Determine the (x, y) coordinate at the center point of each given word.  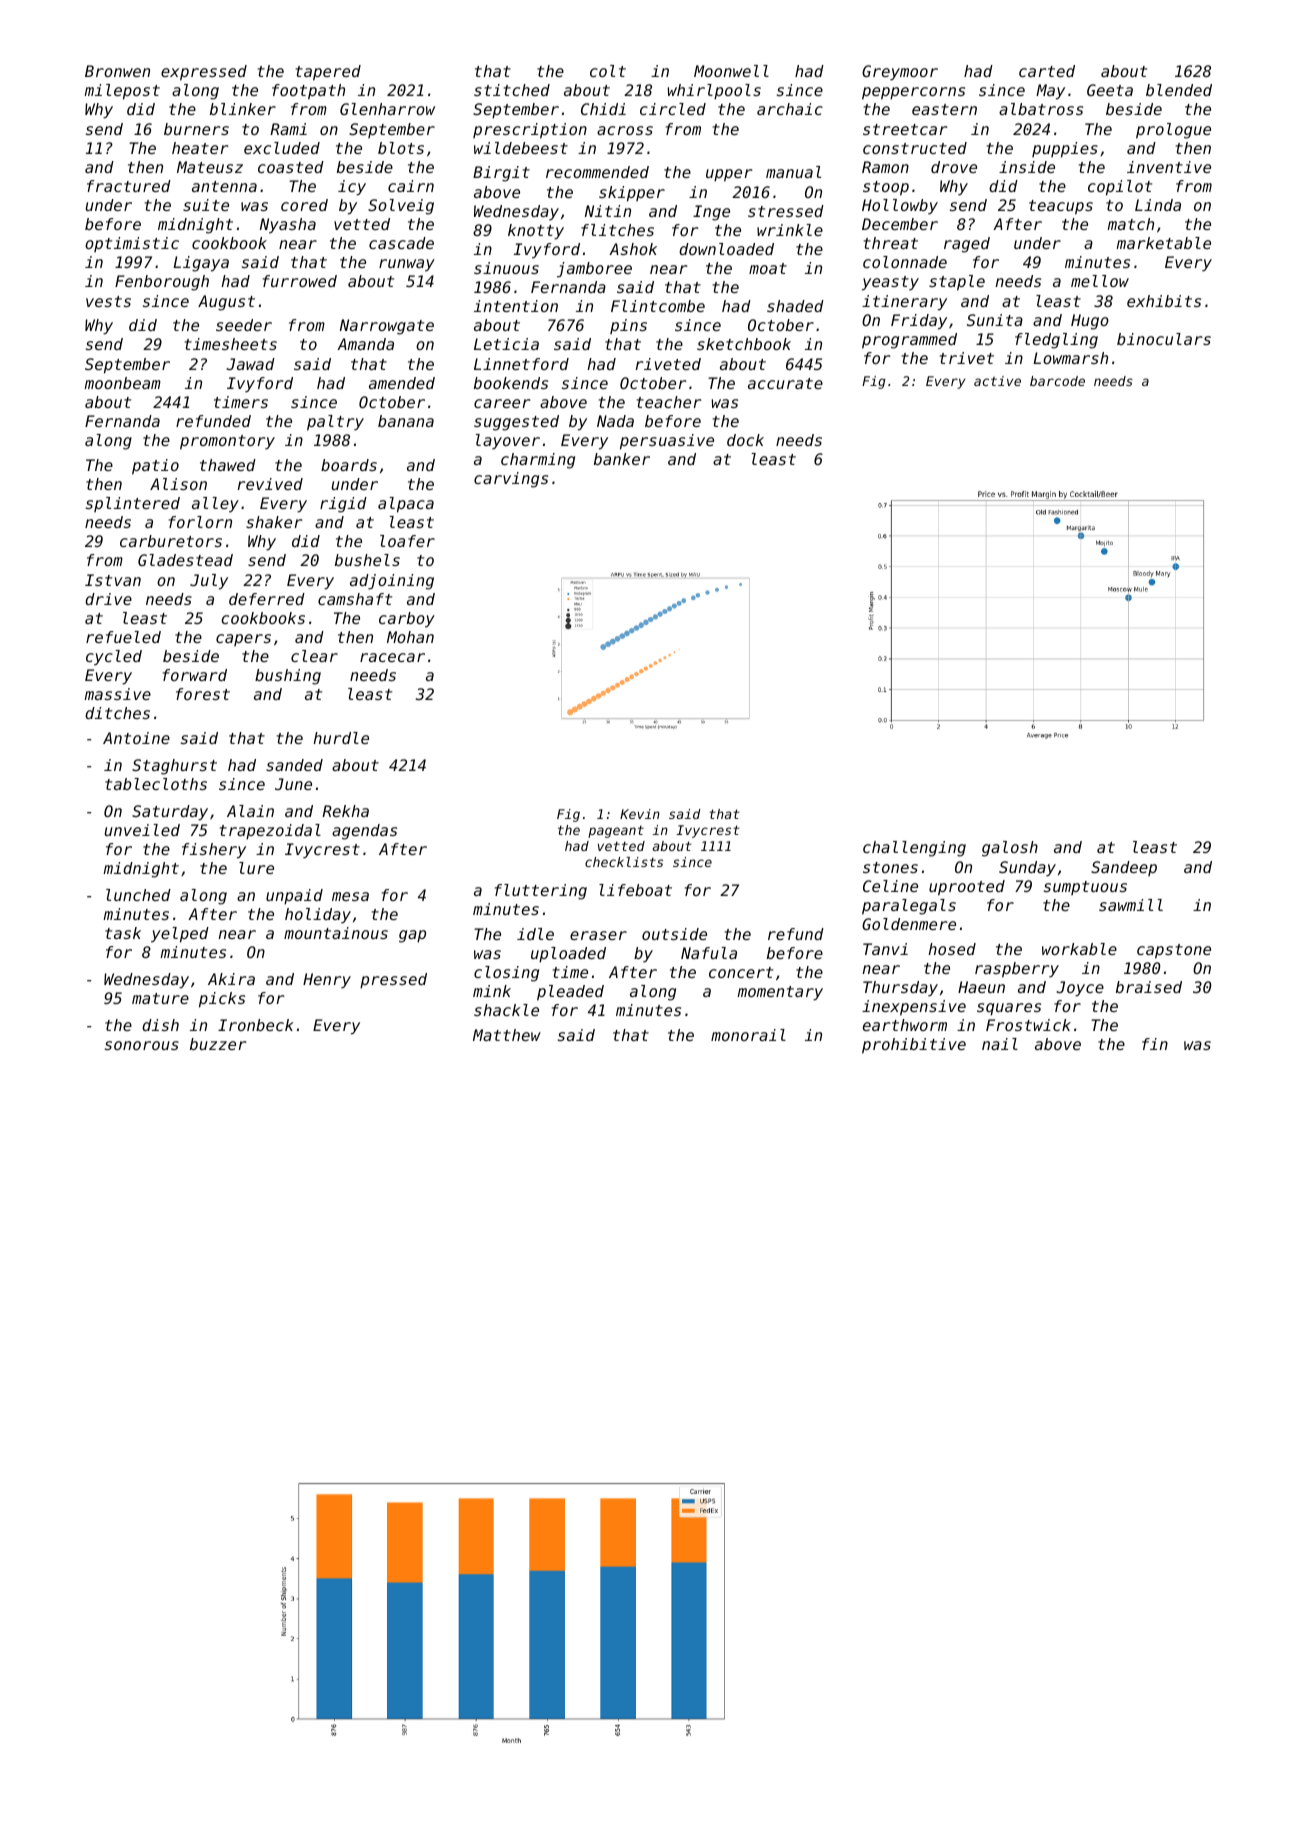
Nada (615, 421)
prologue (1173, 131)
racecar (392, 657)
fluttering (541, 892)
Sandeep (1124, 868)
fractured (129, 186)
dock (745, 440)
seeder (244, 325)
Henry (327, 981)
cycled (114, 658)
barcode (1057, 381)
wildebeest (521, 148)
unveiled (142, 830)
